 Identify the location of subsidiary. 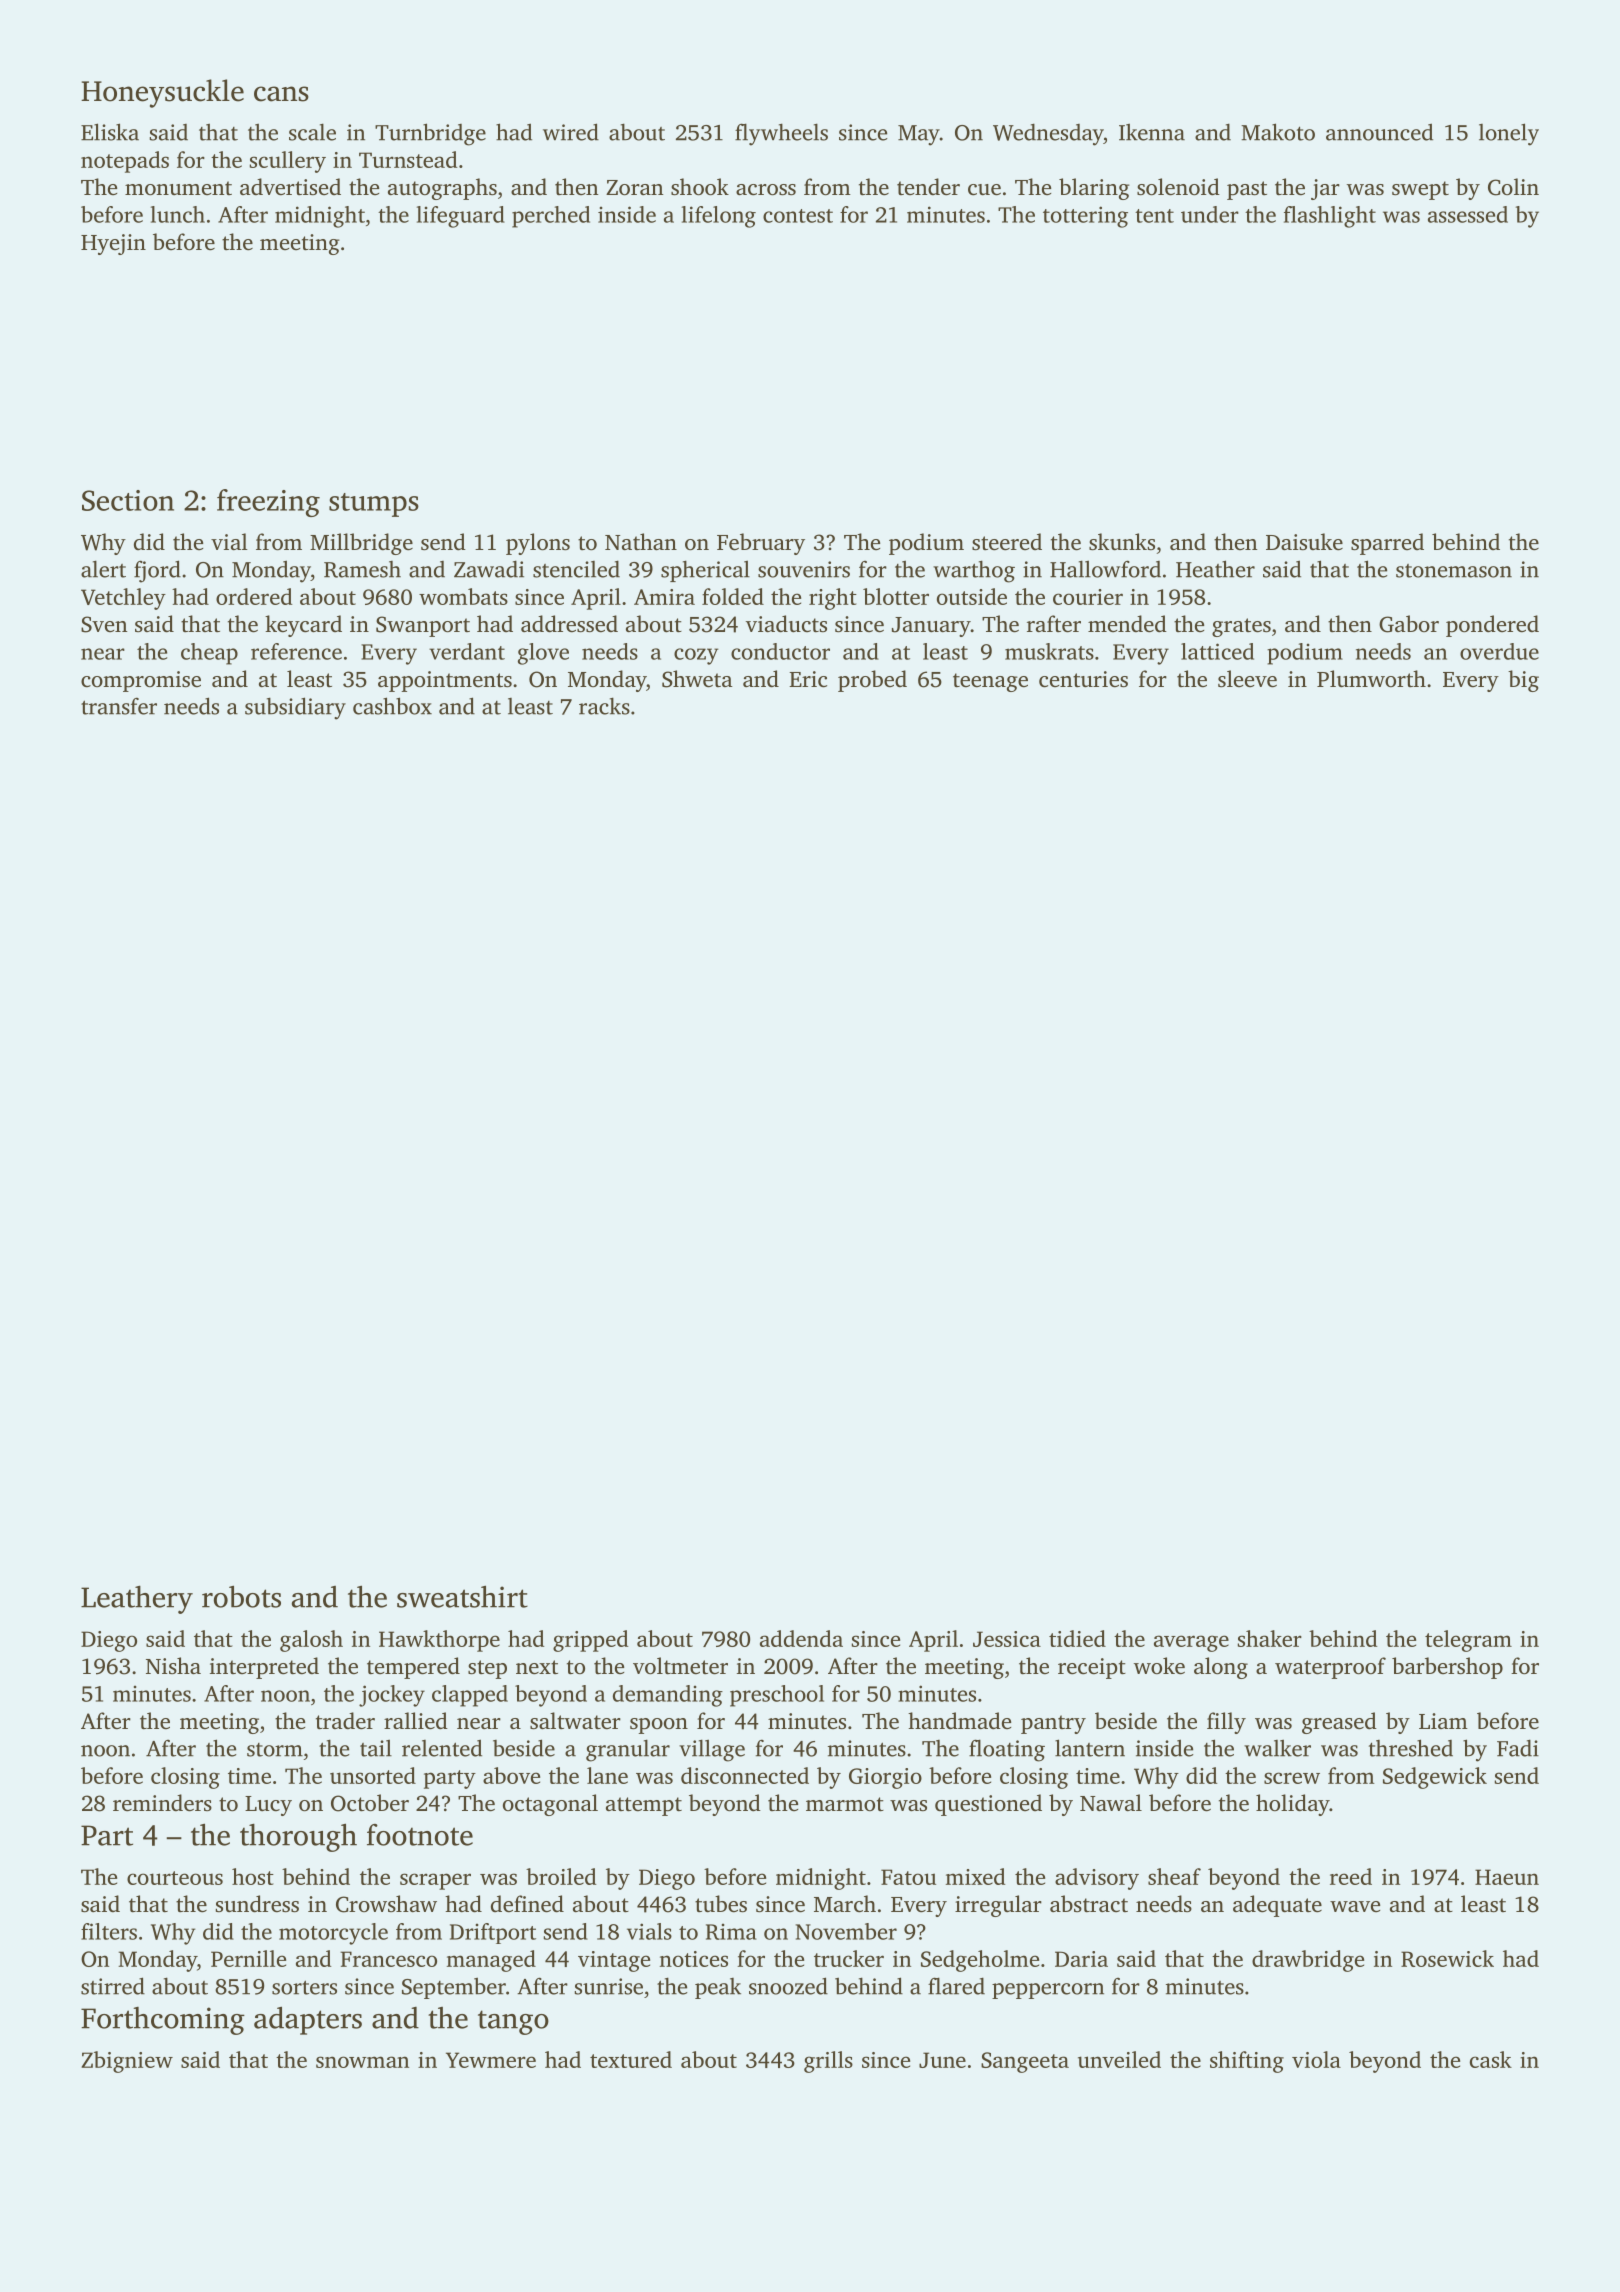
(295, 708).
